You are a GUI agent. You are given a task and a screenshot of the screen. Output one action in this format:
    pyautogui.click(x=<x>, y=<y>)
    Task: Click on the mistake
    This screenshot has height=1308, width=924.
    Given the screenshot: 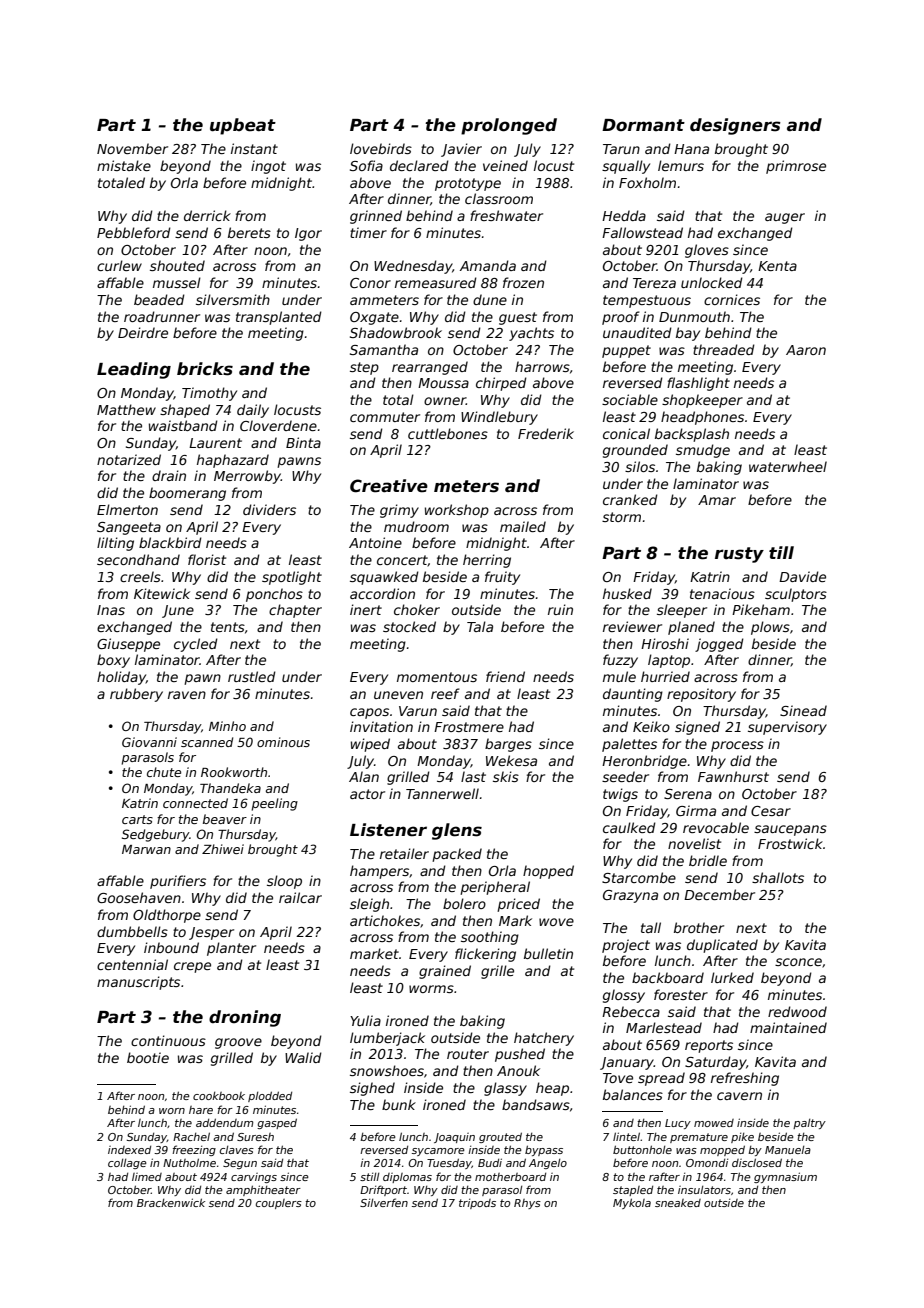 What is the action you would take?
    pyautogui.click(x=124, y=165)
